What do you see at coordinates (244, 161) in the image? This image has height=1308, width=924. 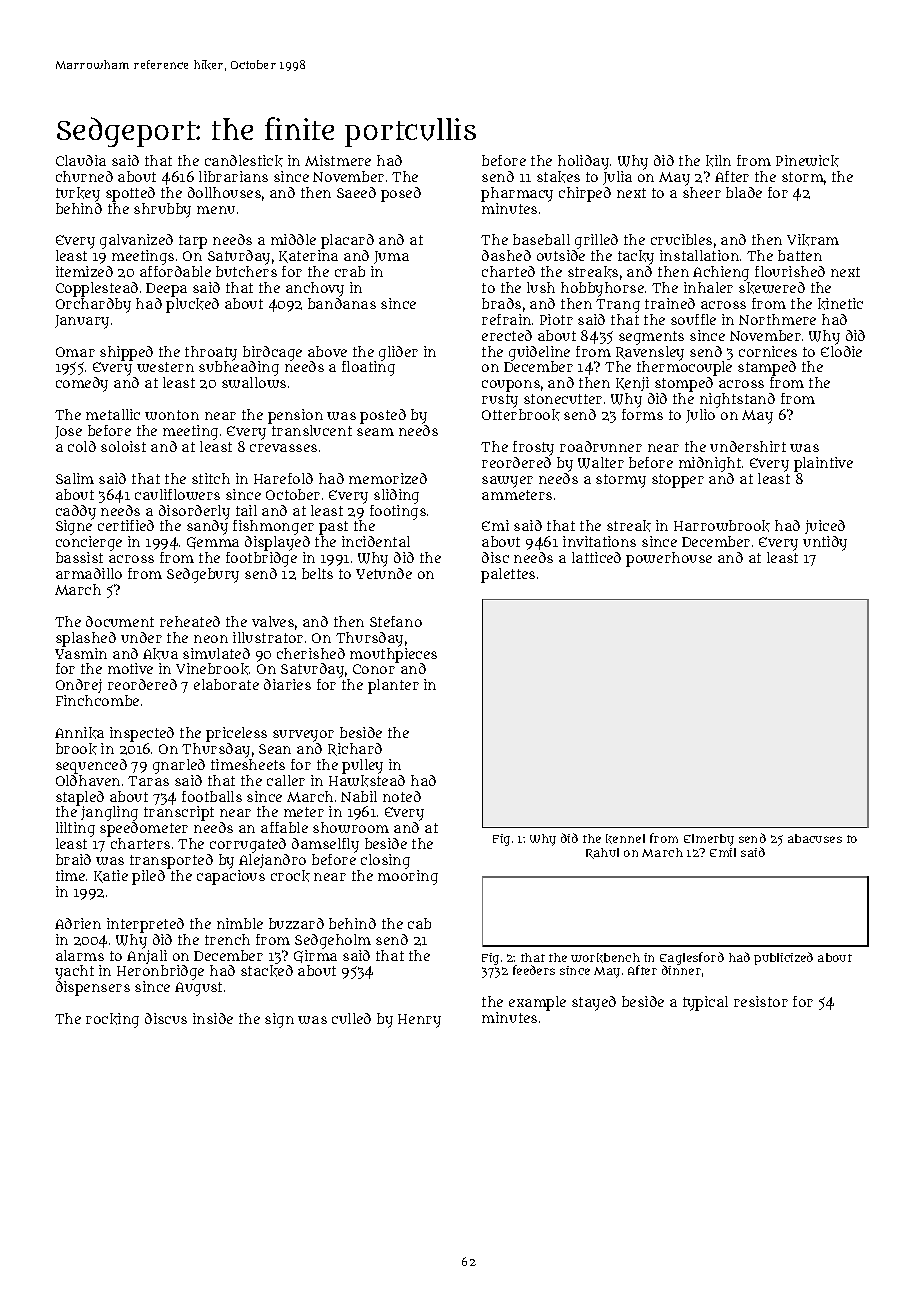 I see `candlestick` at bounding box center [244, 161].
